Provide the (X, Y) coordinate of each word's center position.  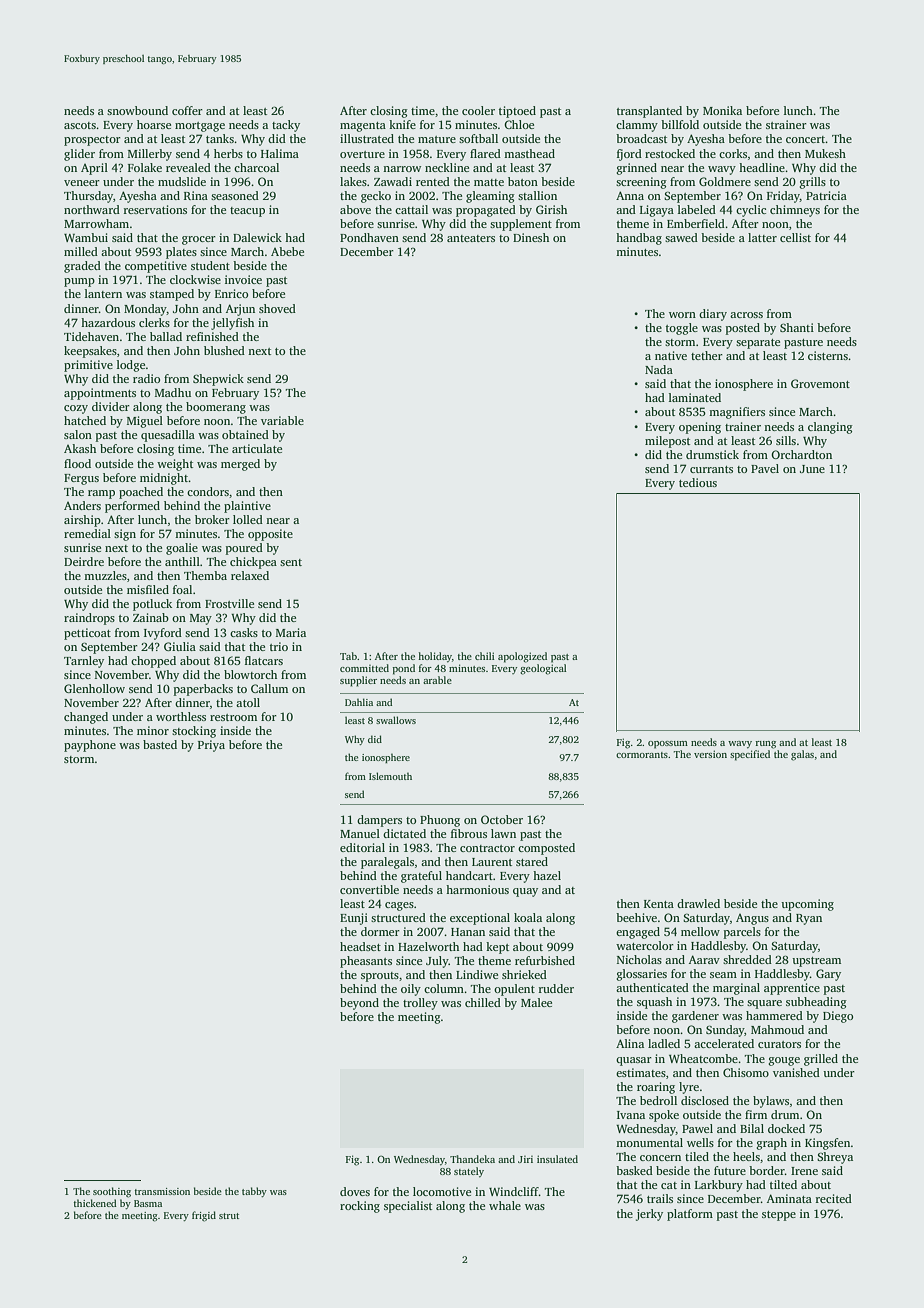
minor (153, 730)
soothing (112, 1192)
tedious (698, 482)
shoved (277, 308)
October (502, 819)
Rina (196, 195)
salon (78, 434)
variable (282, 420)
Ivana (631, 1115)
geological (543, 669)
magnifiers (737, 413)
